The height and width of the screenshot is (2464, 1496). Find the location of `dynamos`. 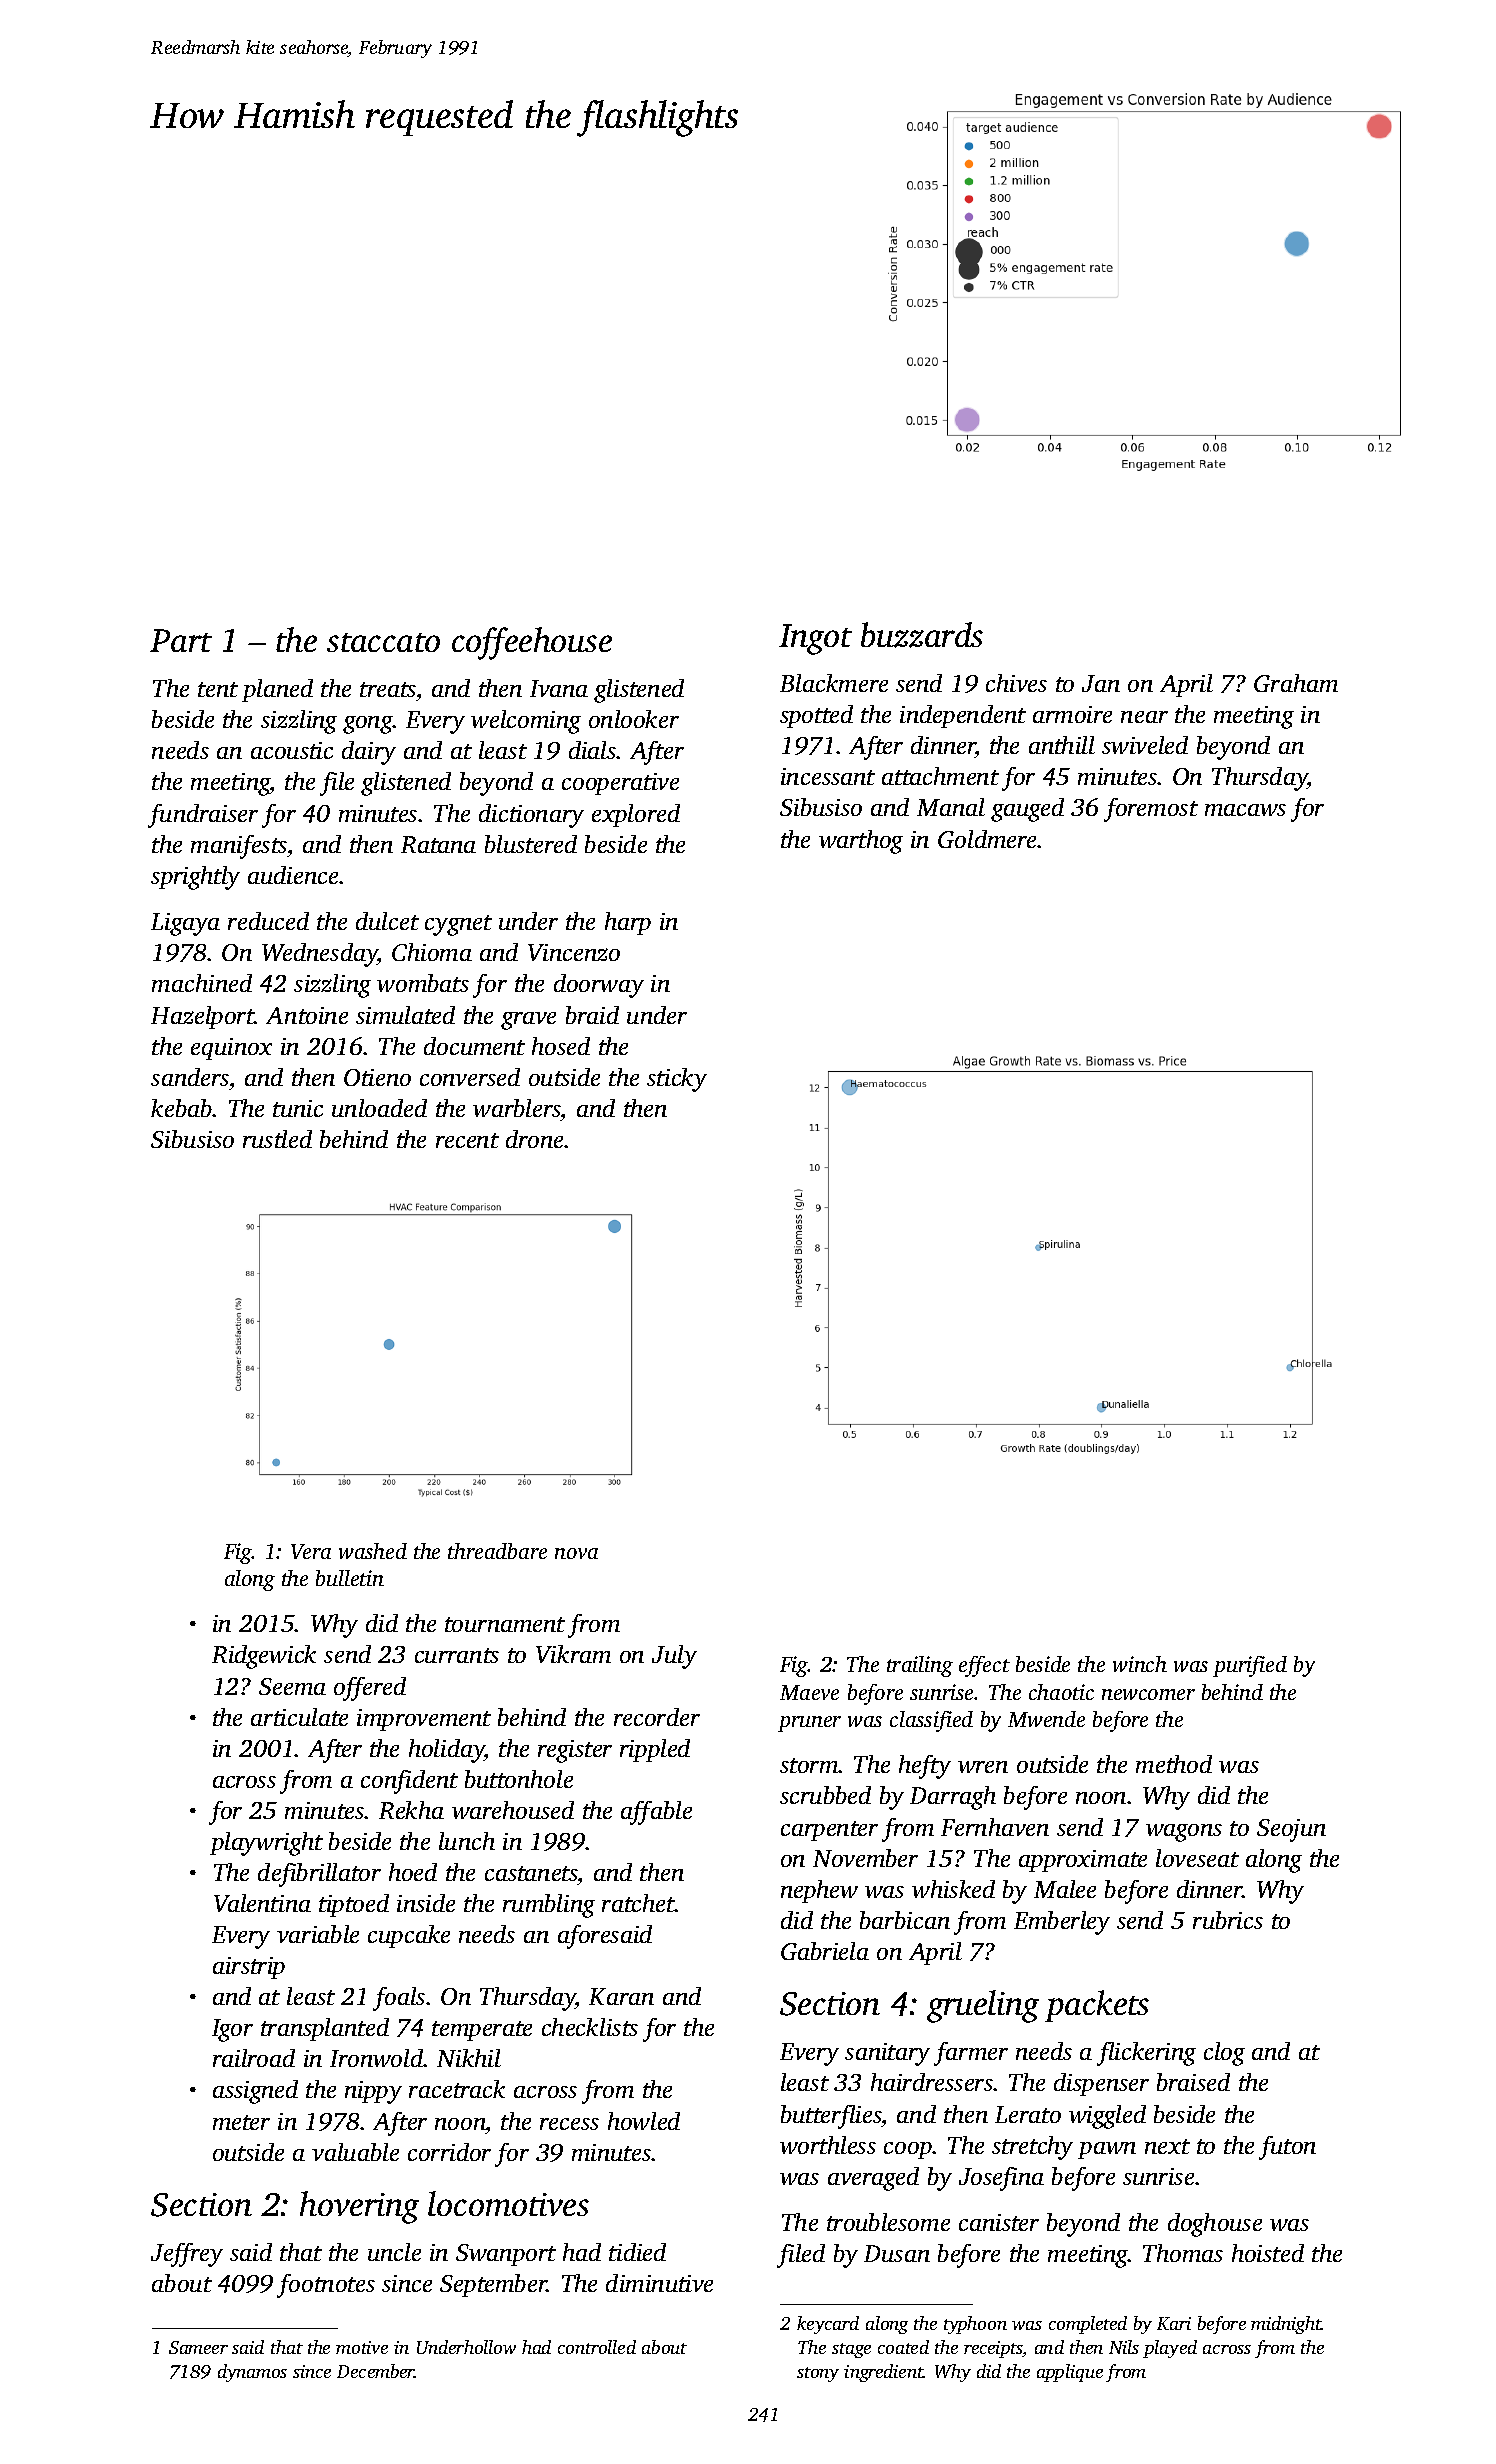

dynamos is located at coordinates (252, 2373).
